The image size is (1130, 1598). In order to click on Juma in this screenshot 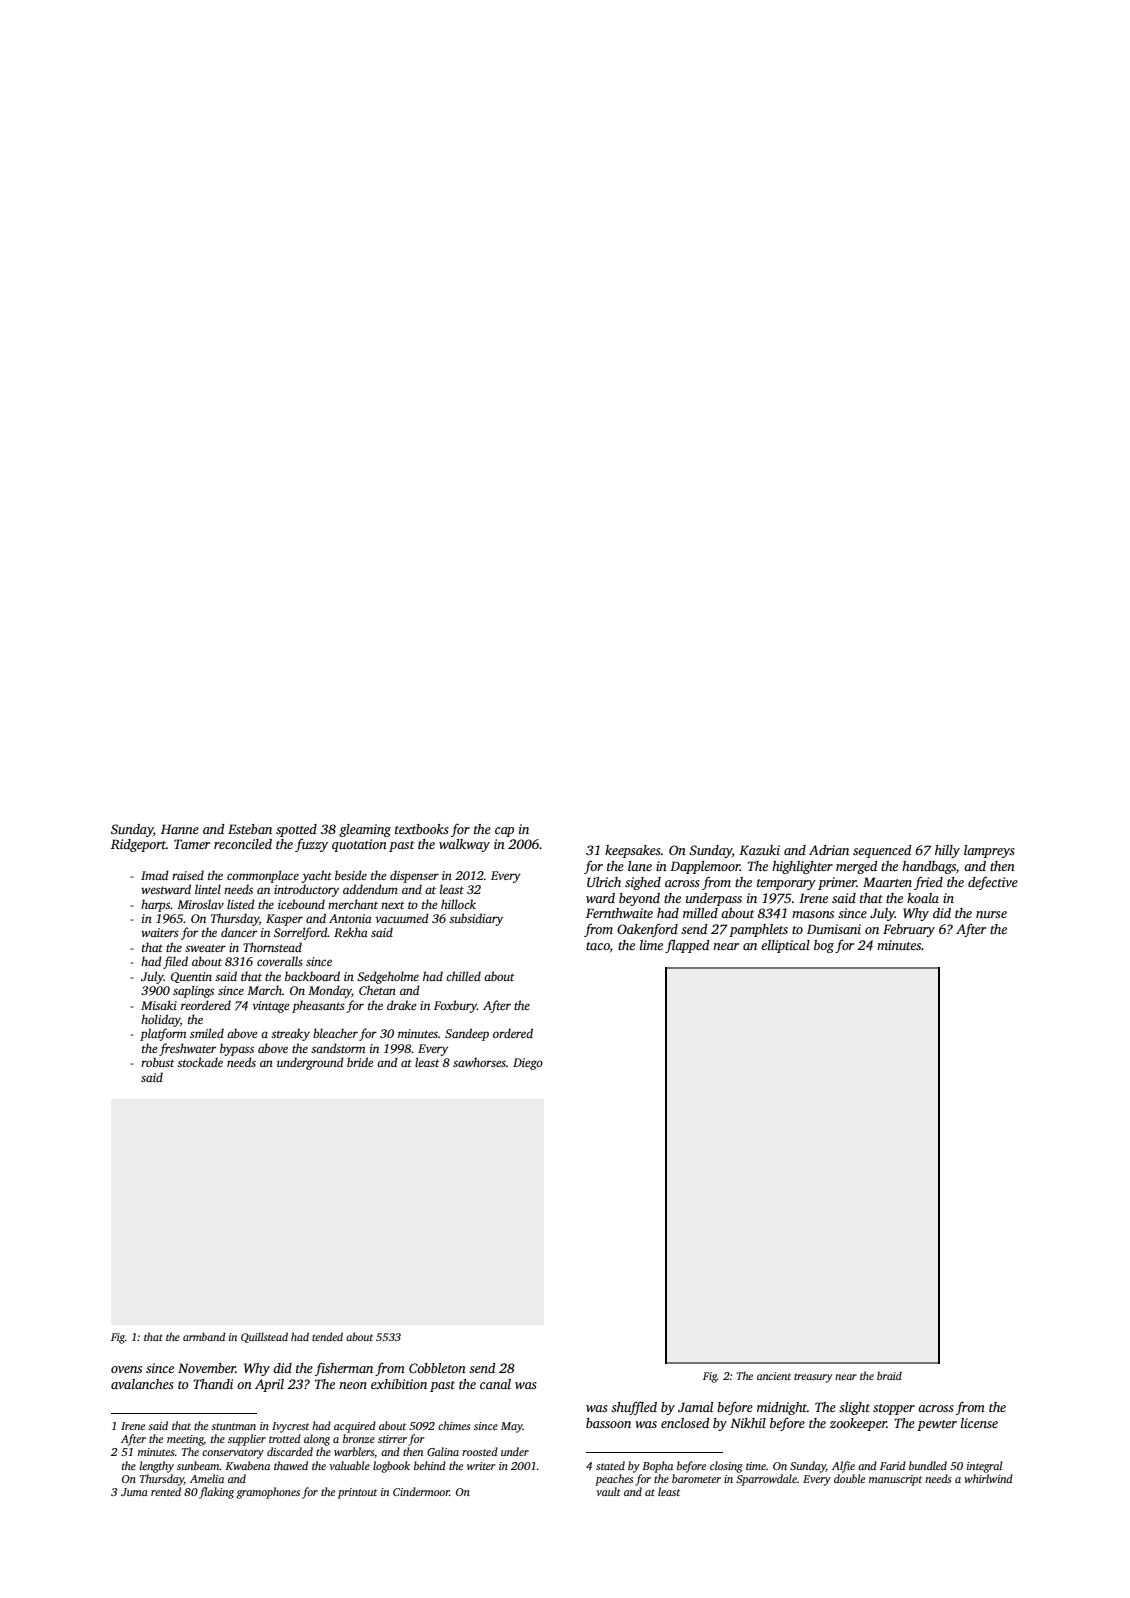, I will do `click(134, 1492)`.
